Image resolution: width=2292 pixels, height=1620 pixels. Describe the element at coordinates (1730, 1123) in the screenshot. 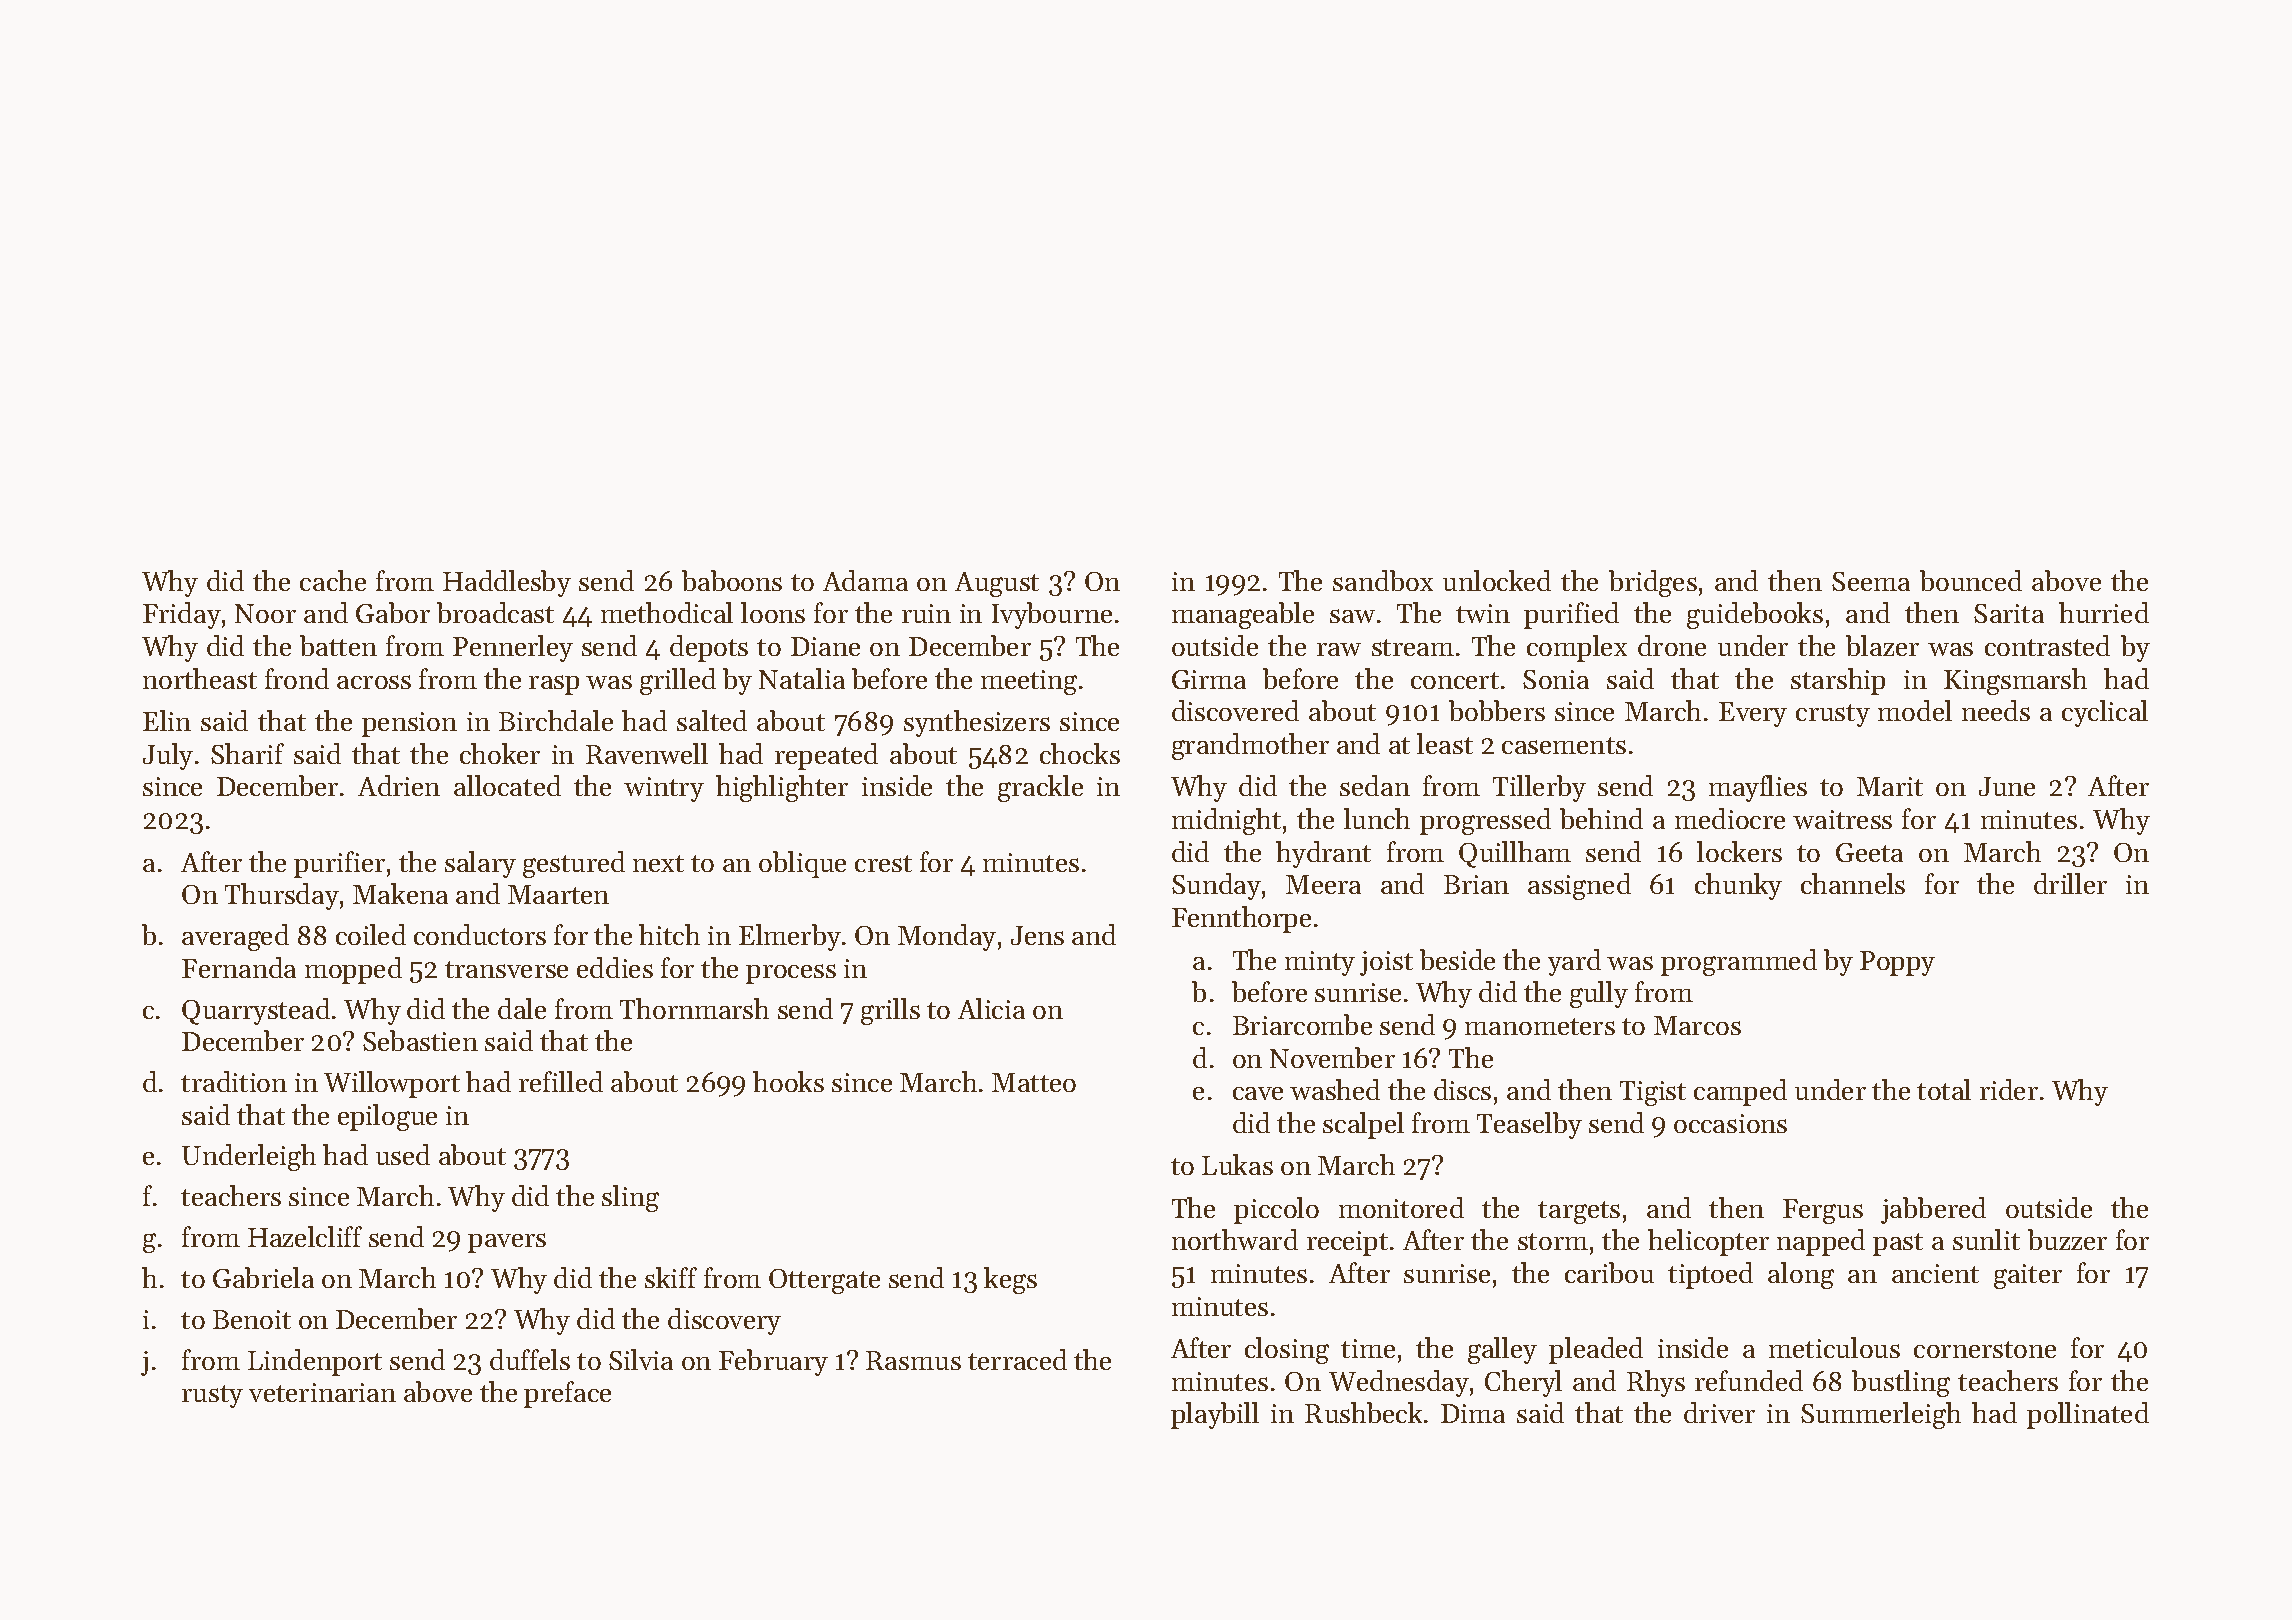

I see `occasions` at that location.
